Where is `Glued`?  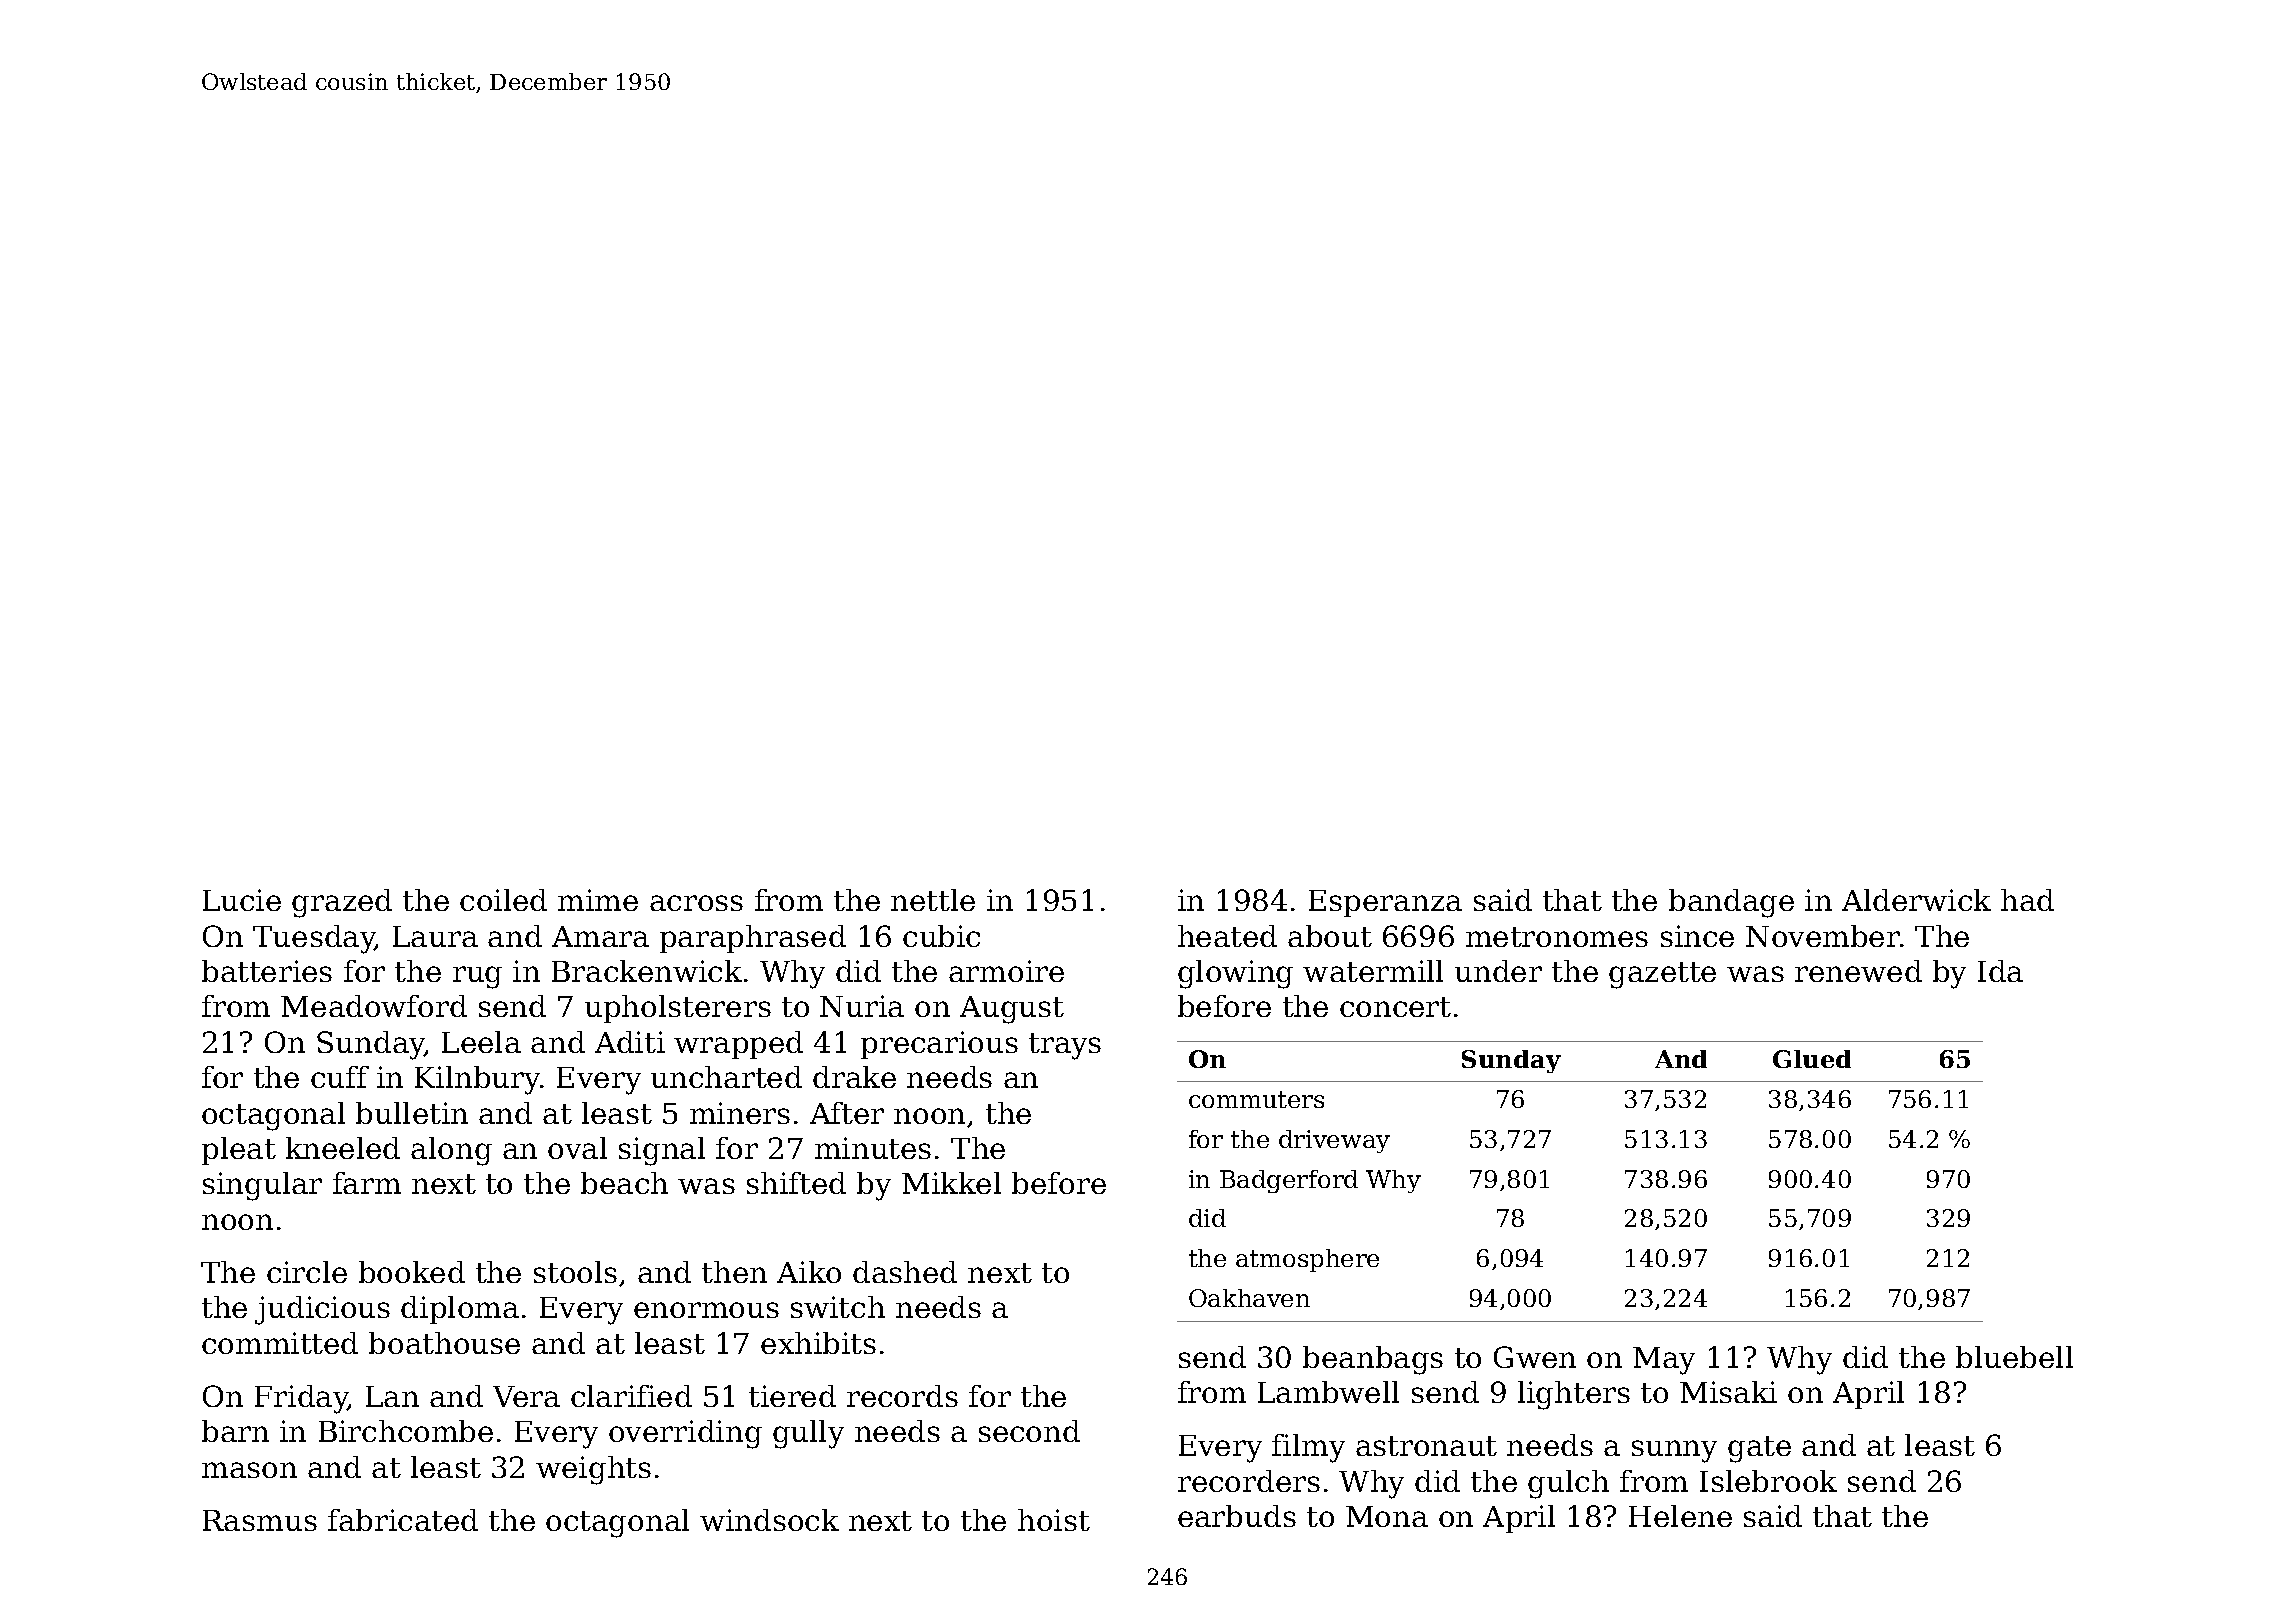 Glued is located at coordinates (1812, 1059).
